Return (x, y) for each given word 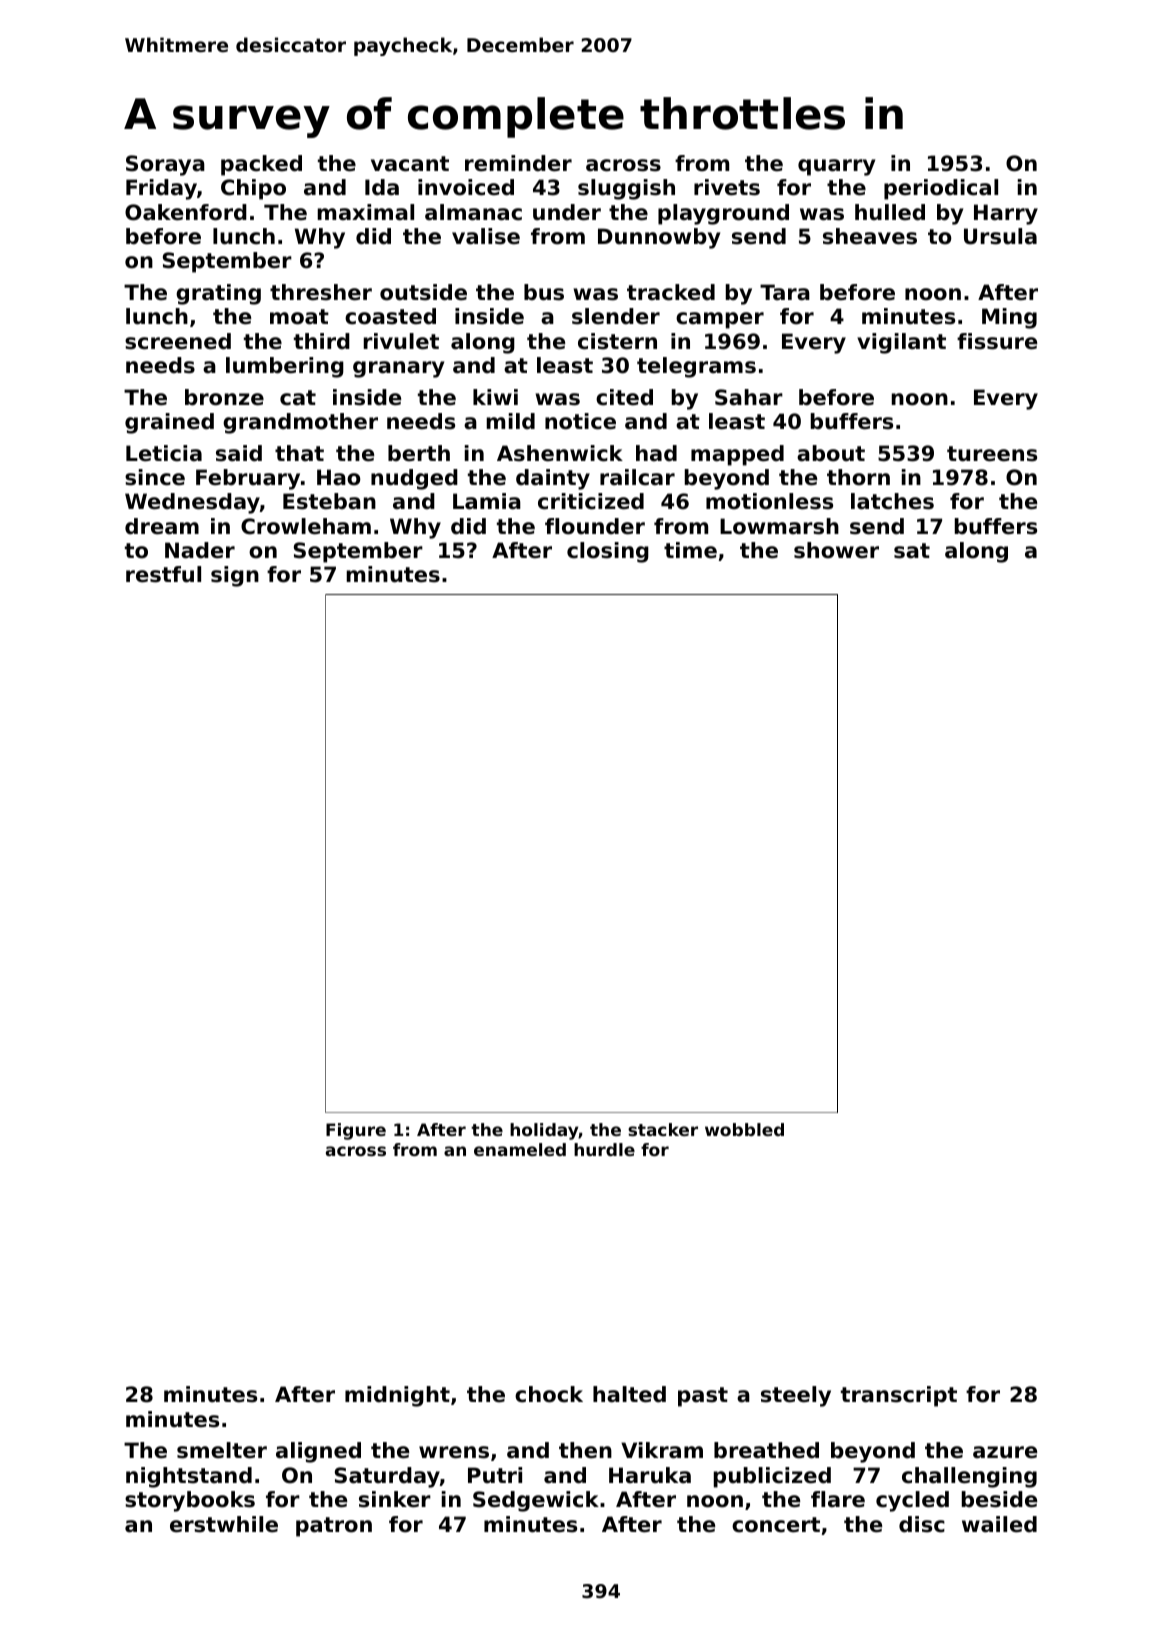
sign (235, 576)
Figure (356, 1131)
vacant (410, 164)
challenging (969, 1477)
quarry (836, 167)
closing (608, 552)
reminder (518, 163)
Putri (495, 1475)
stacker (663, 1129)
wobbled (744, 1129)
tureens (992, 454)
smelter (222, 1450)
